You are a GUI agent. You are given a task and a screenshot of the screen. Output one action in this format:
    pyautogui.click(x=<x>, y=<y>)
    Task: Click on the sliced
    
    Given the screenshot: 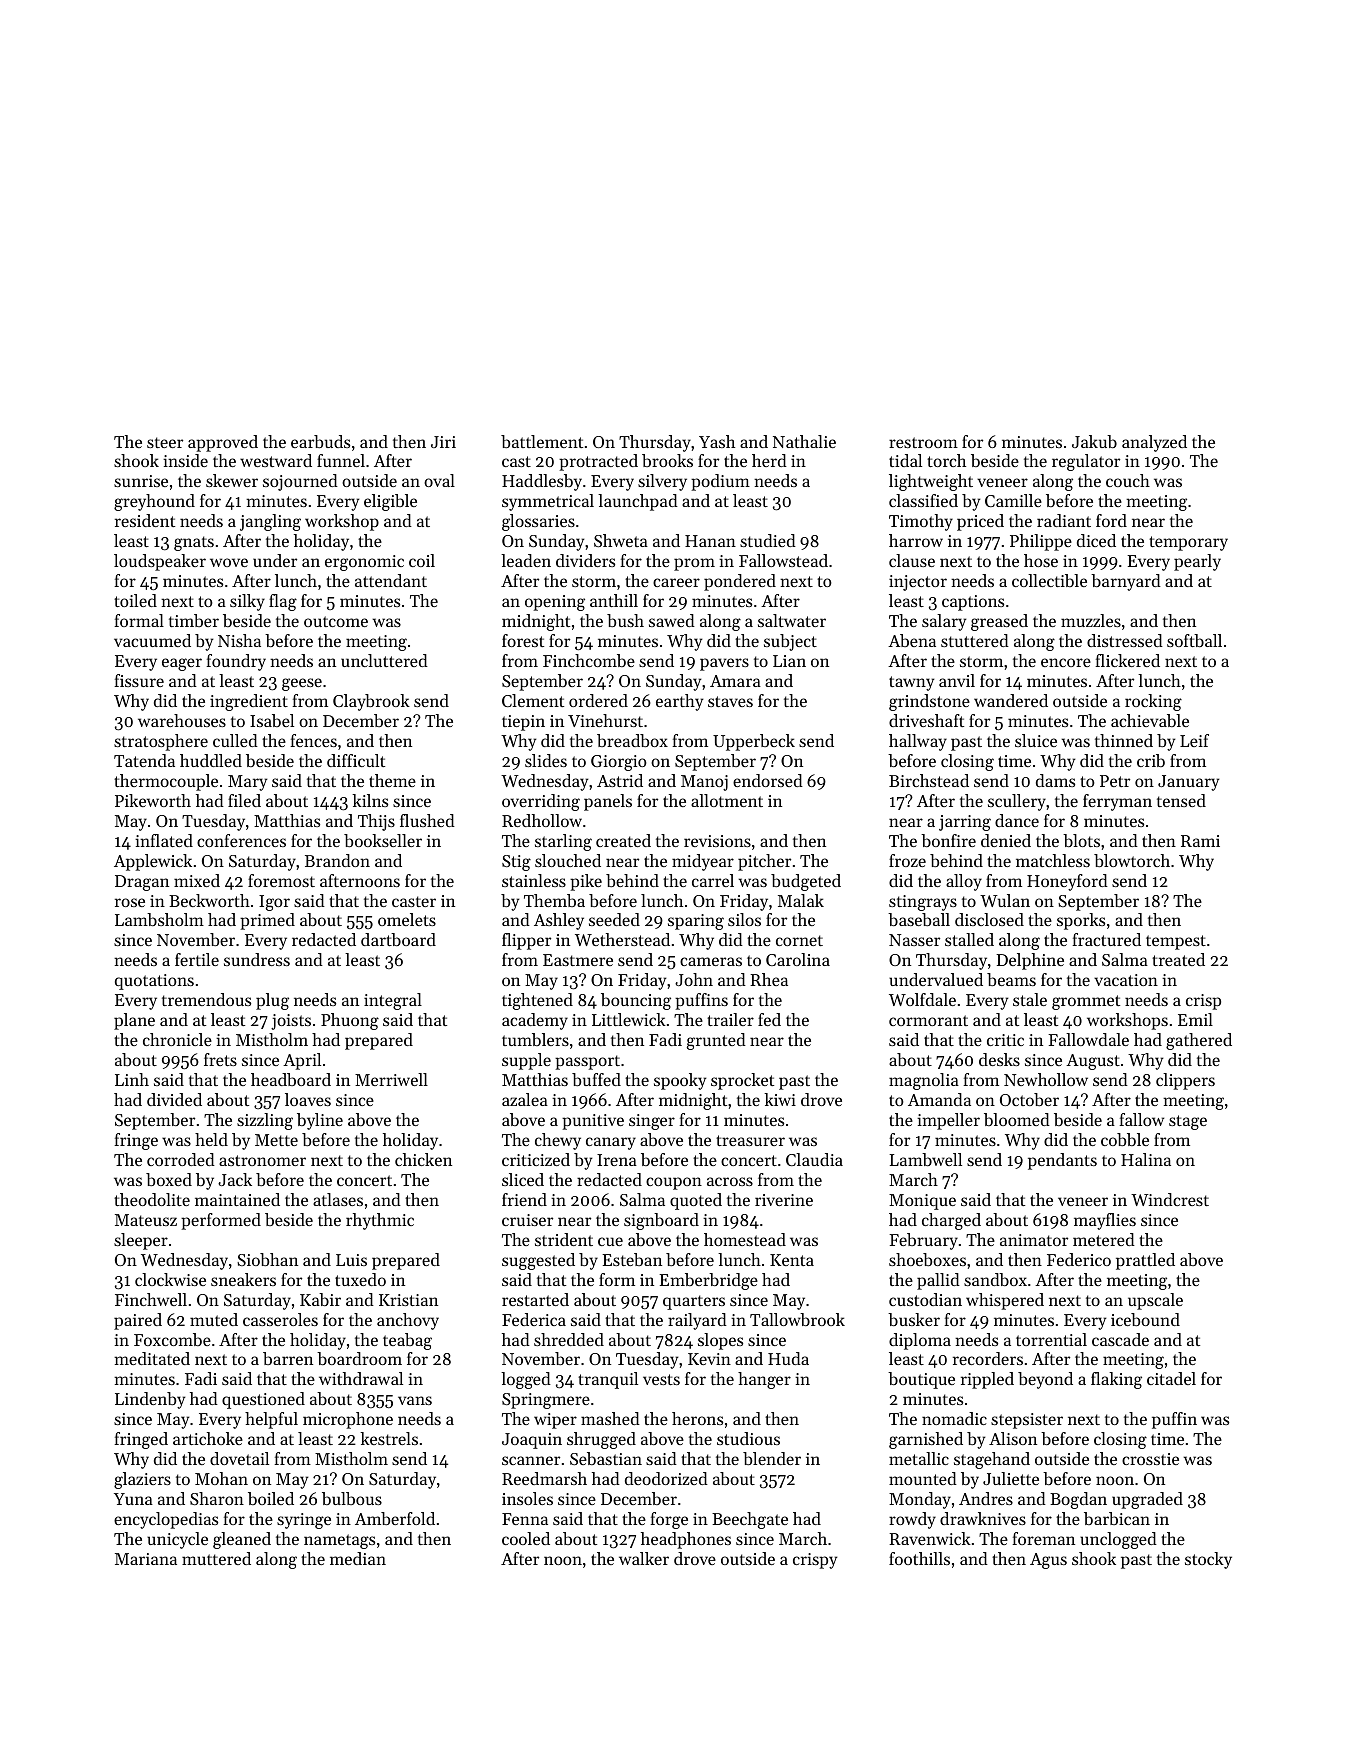 What is the action you would take?
    pyautogui.click(x=523, y=1179)
